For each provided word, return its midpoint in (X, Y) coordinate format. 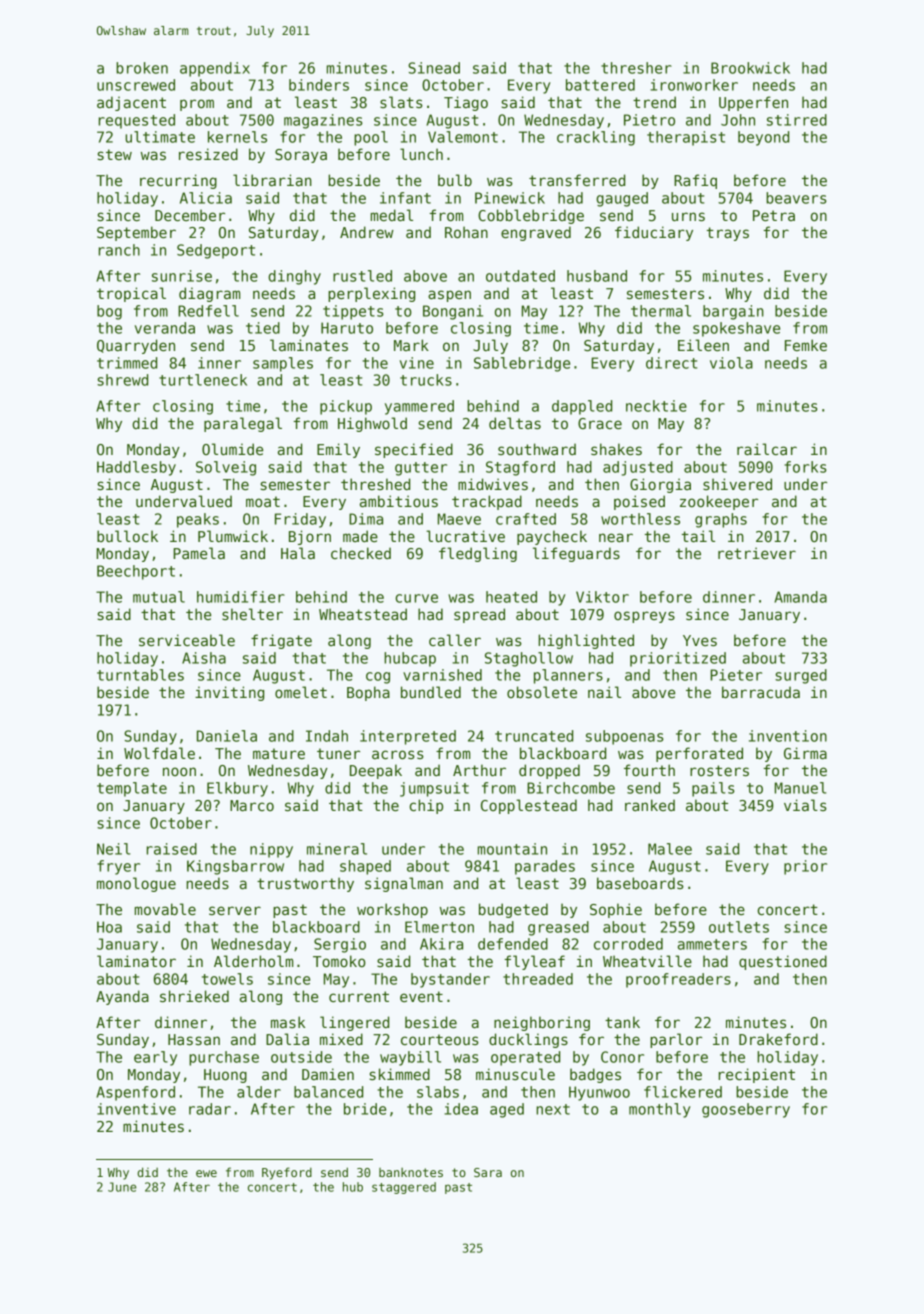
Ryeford (287, 1173)
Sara (488, 1172)
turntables (140, 675)
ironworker (694, 85)
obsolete (542, 692)
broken (142, 68)
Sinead (434, 68)
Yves (700, 640)
